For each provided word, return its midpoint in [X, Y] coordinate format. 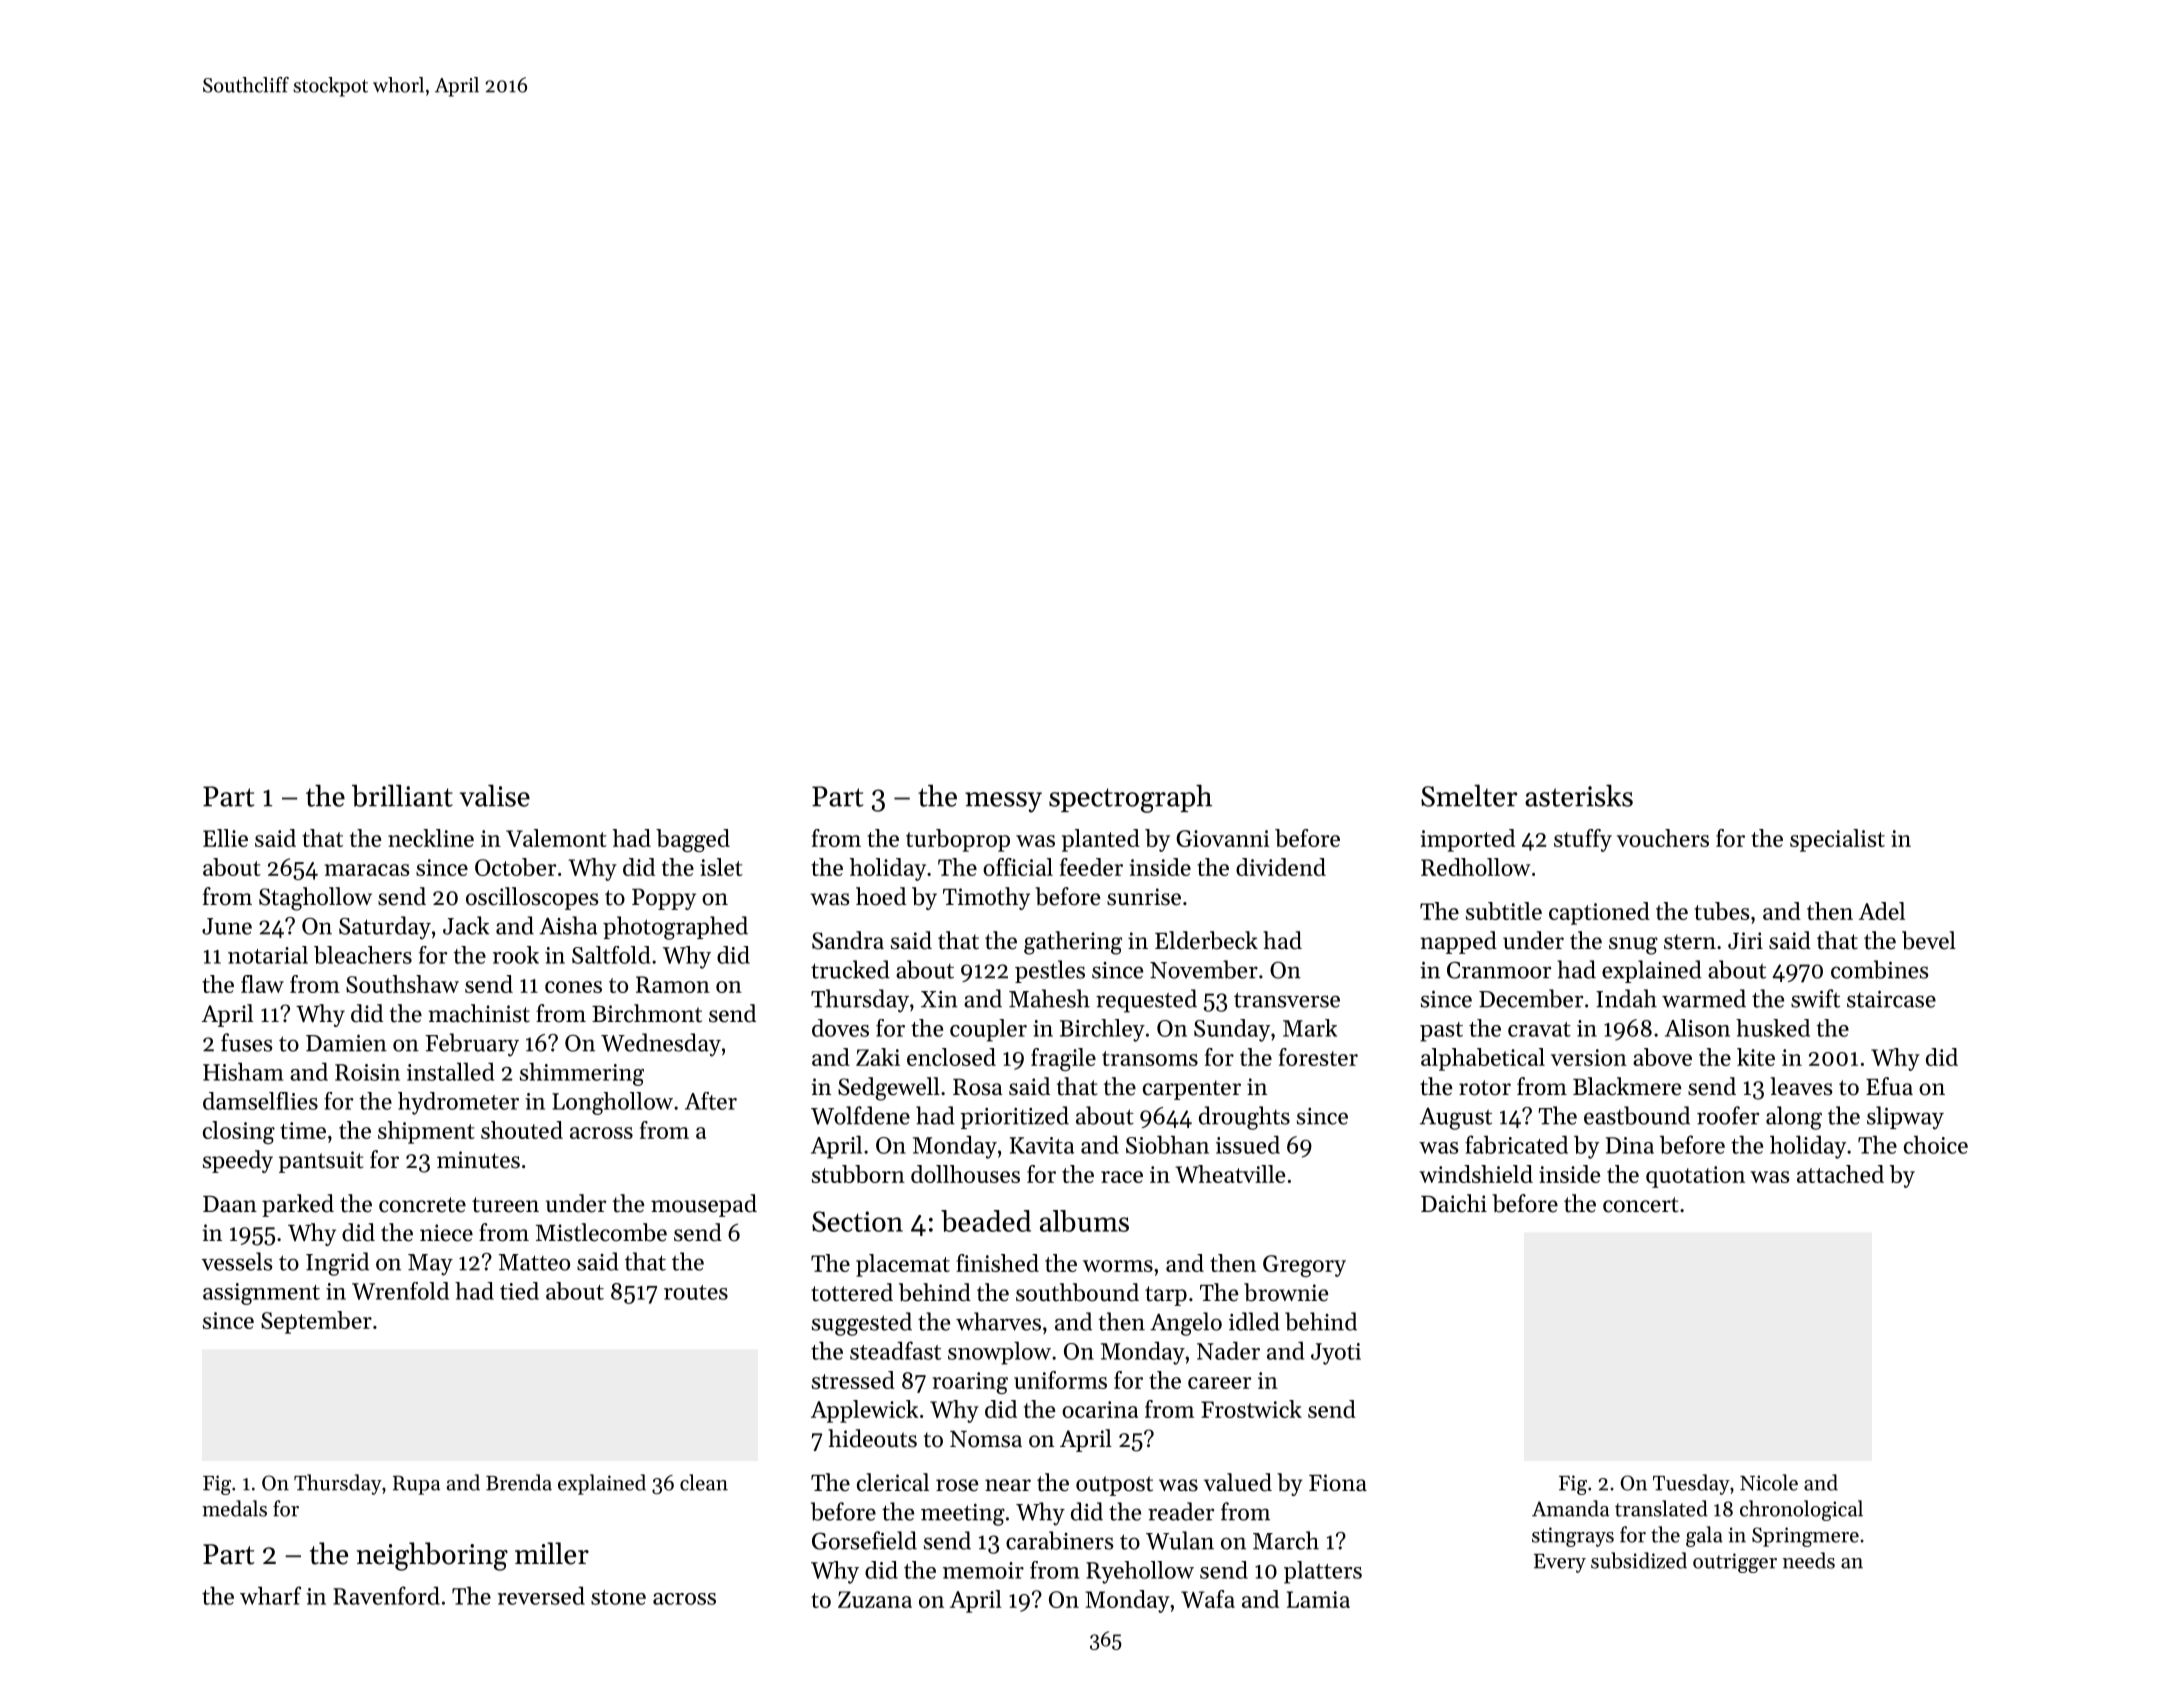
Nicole [1769, 1482]
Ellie [225, 838]
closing [239, 1132]
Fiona [1338, 1483]
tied [519, 1291]
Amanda [1570, 1508]
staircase [1891, 999]
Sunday [1232, 1030]
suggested [862, 1324]
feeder [1091, 867]
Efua [1889, 1086]
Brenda [519, 1482]
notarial [268, 955]
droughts [1244, 1118]
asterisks [1579, 795]
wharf [270, 1595]
